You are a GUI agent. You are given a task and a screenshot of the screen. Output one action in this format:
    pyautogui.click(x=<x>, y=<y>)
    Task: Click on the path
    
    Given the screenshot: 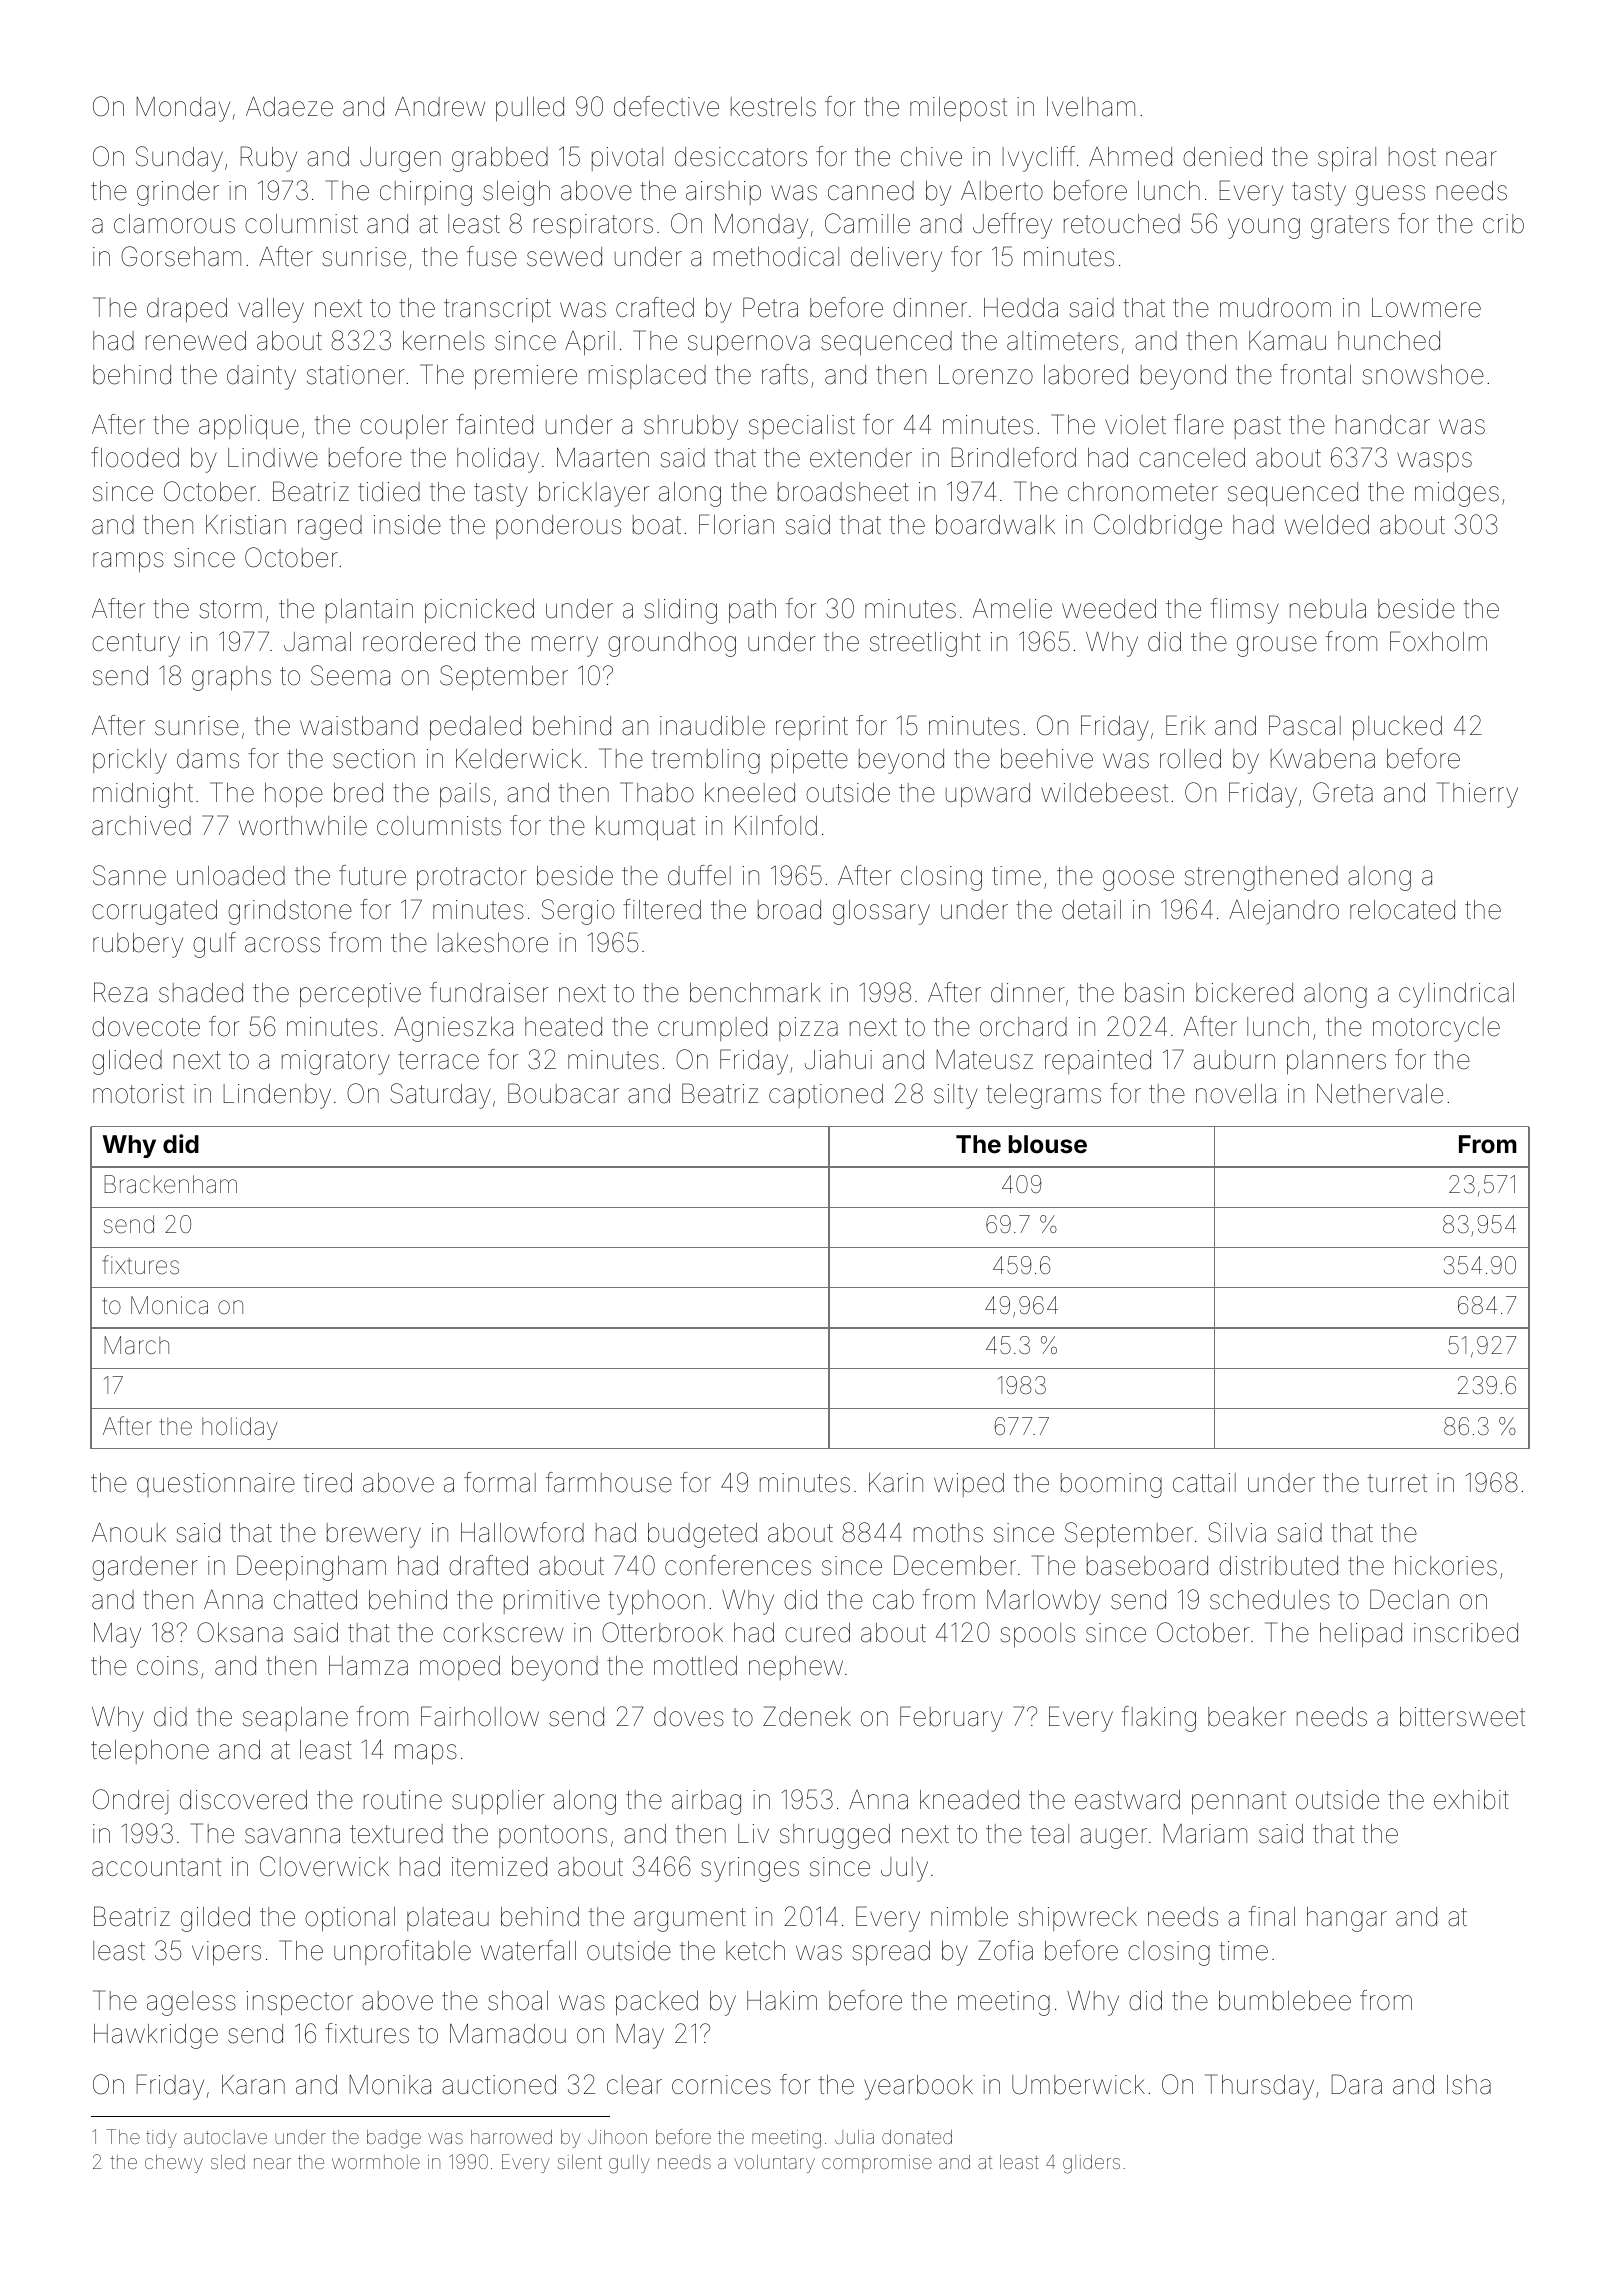 What is the action you would take?
    pyautogui.click(x=752, y=611)
